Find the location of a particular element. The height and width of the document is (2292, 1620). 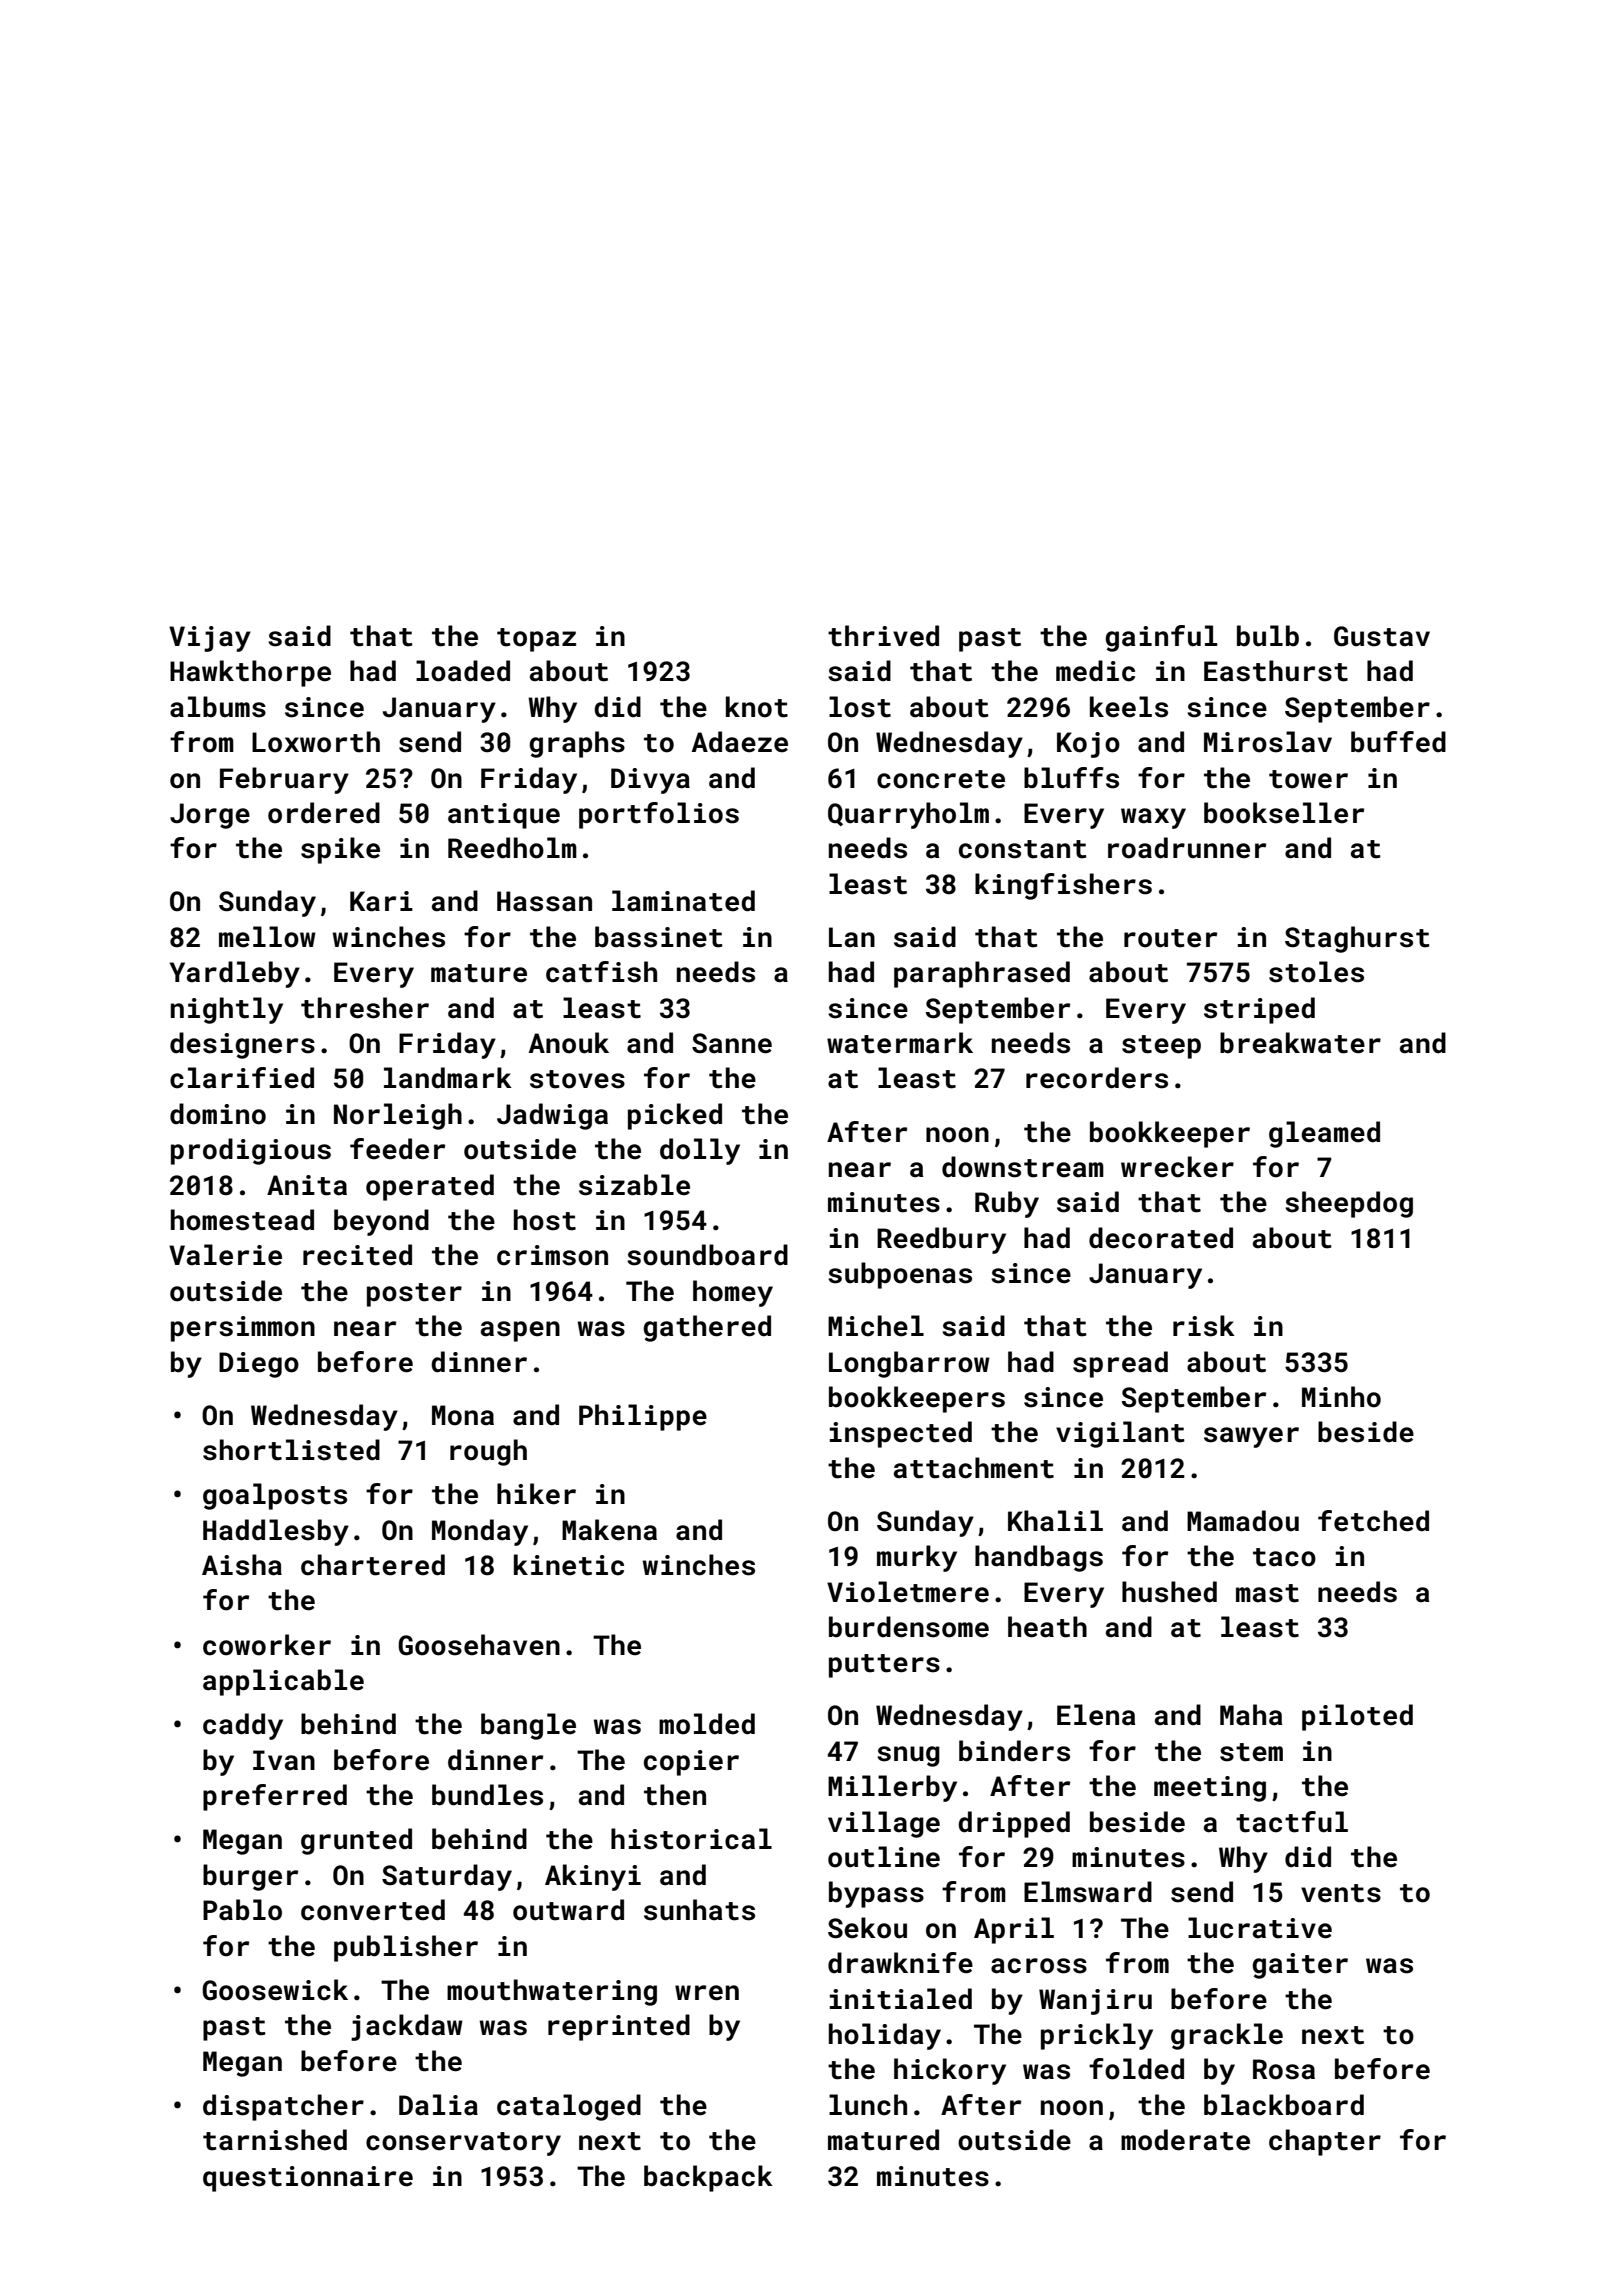

Elena is located at coordinates (1096, 1715).
